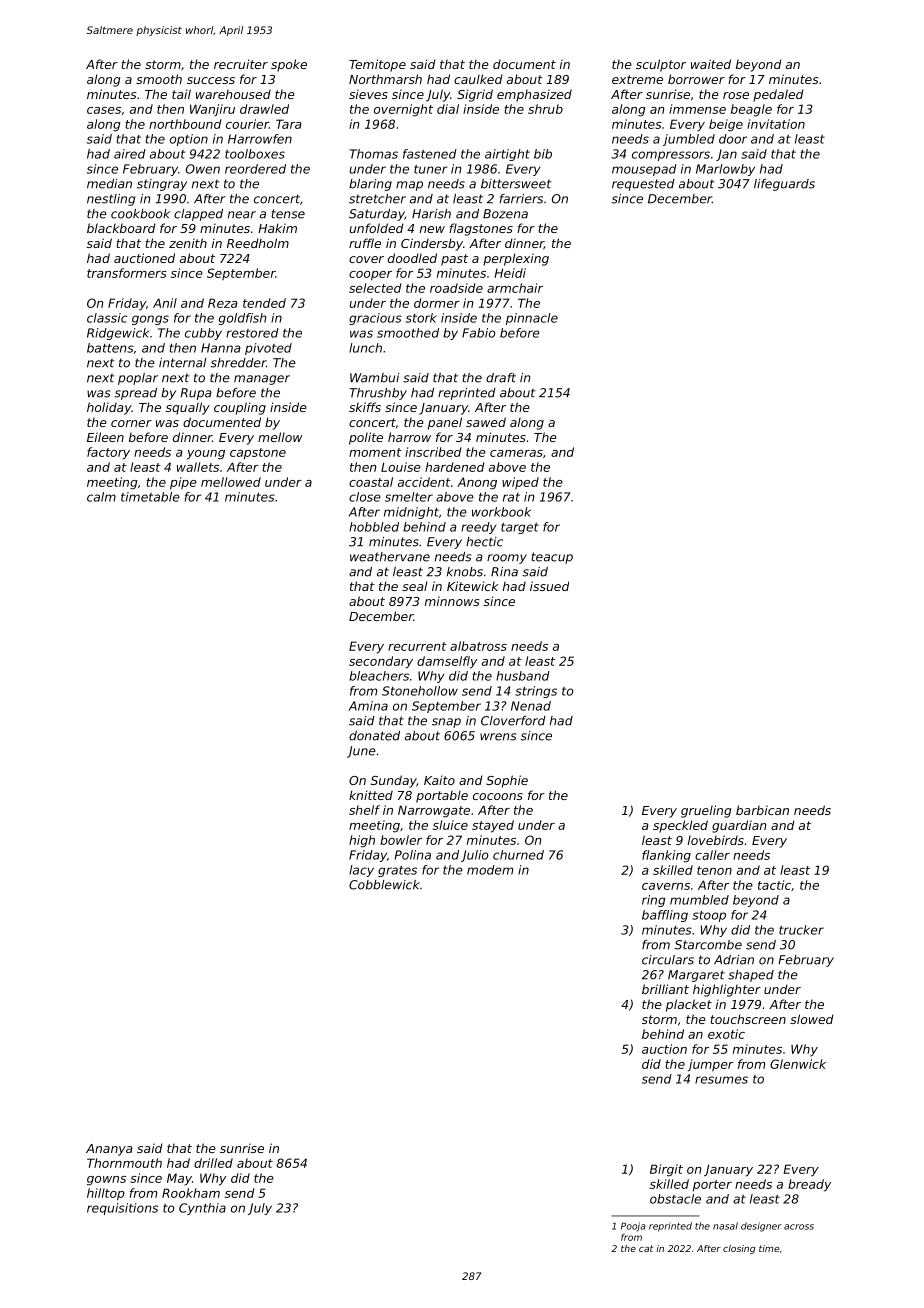  What do you see at coordinates (377, 65) in the image?
I see `Temitope` at bounding box center [377, 65].
